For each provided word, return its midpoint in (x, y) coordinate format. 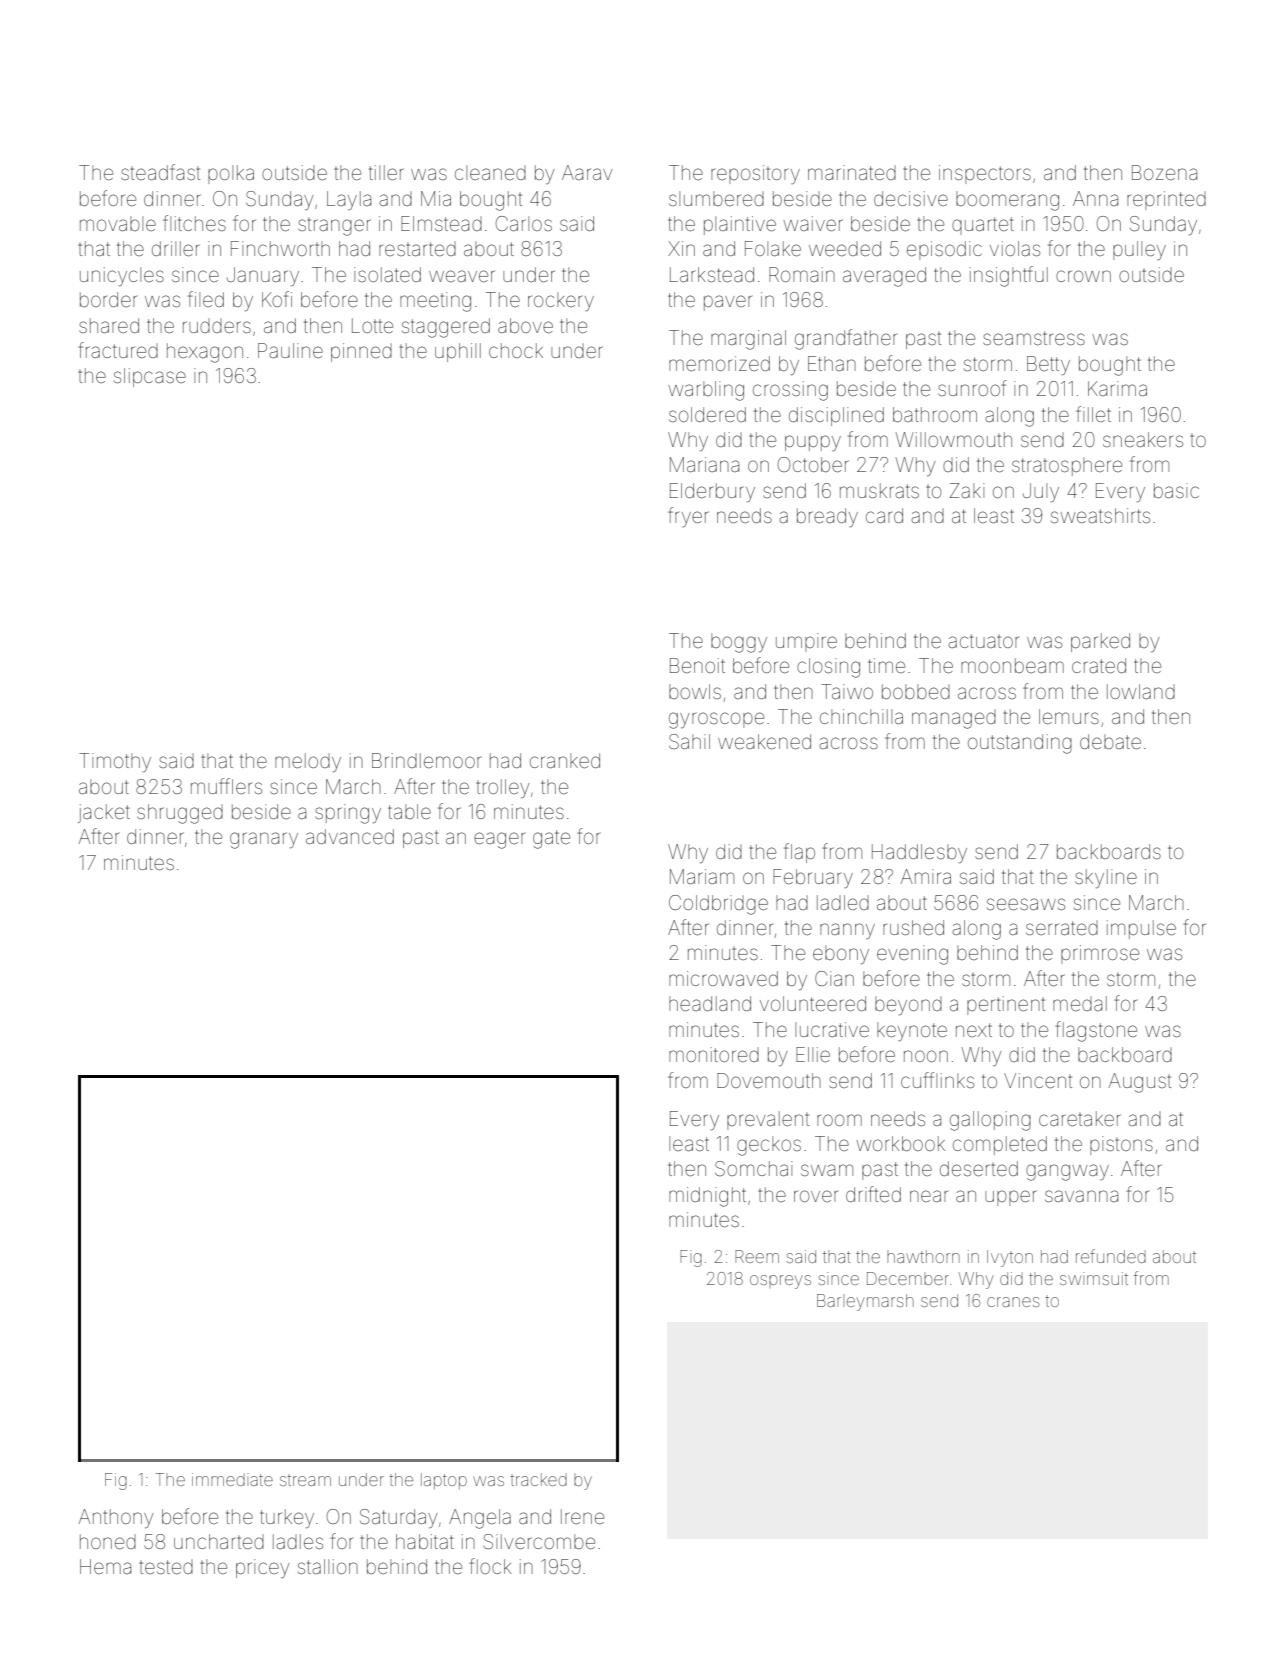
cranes (1013, 1302)
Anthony (116, 1518)
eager (499, 840)
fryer (688, 517)
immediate (232, 1479)
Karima (1117, 388)
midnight (707, 1197)
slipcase (150, 377)
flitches (194, 223)
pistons (1121, 1145)
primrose (1100, 954)
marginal (748, 340)
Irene (582, 1516)
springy (348, 814)
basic (1176, 490)
